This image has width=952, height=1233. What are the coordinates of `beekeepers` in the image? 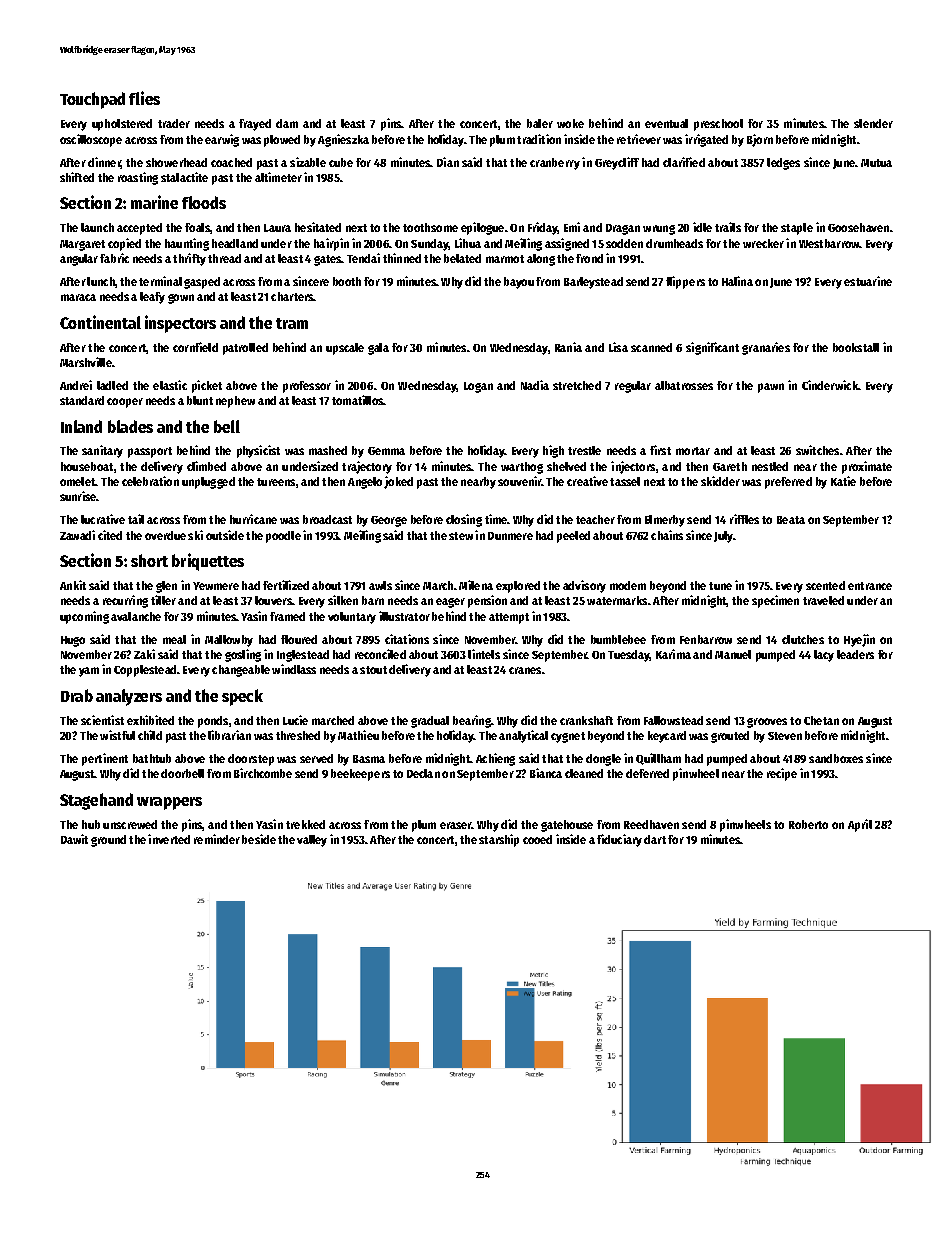 It's located at (360, 775).
